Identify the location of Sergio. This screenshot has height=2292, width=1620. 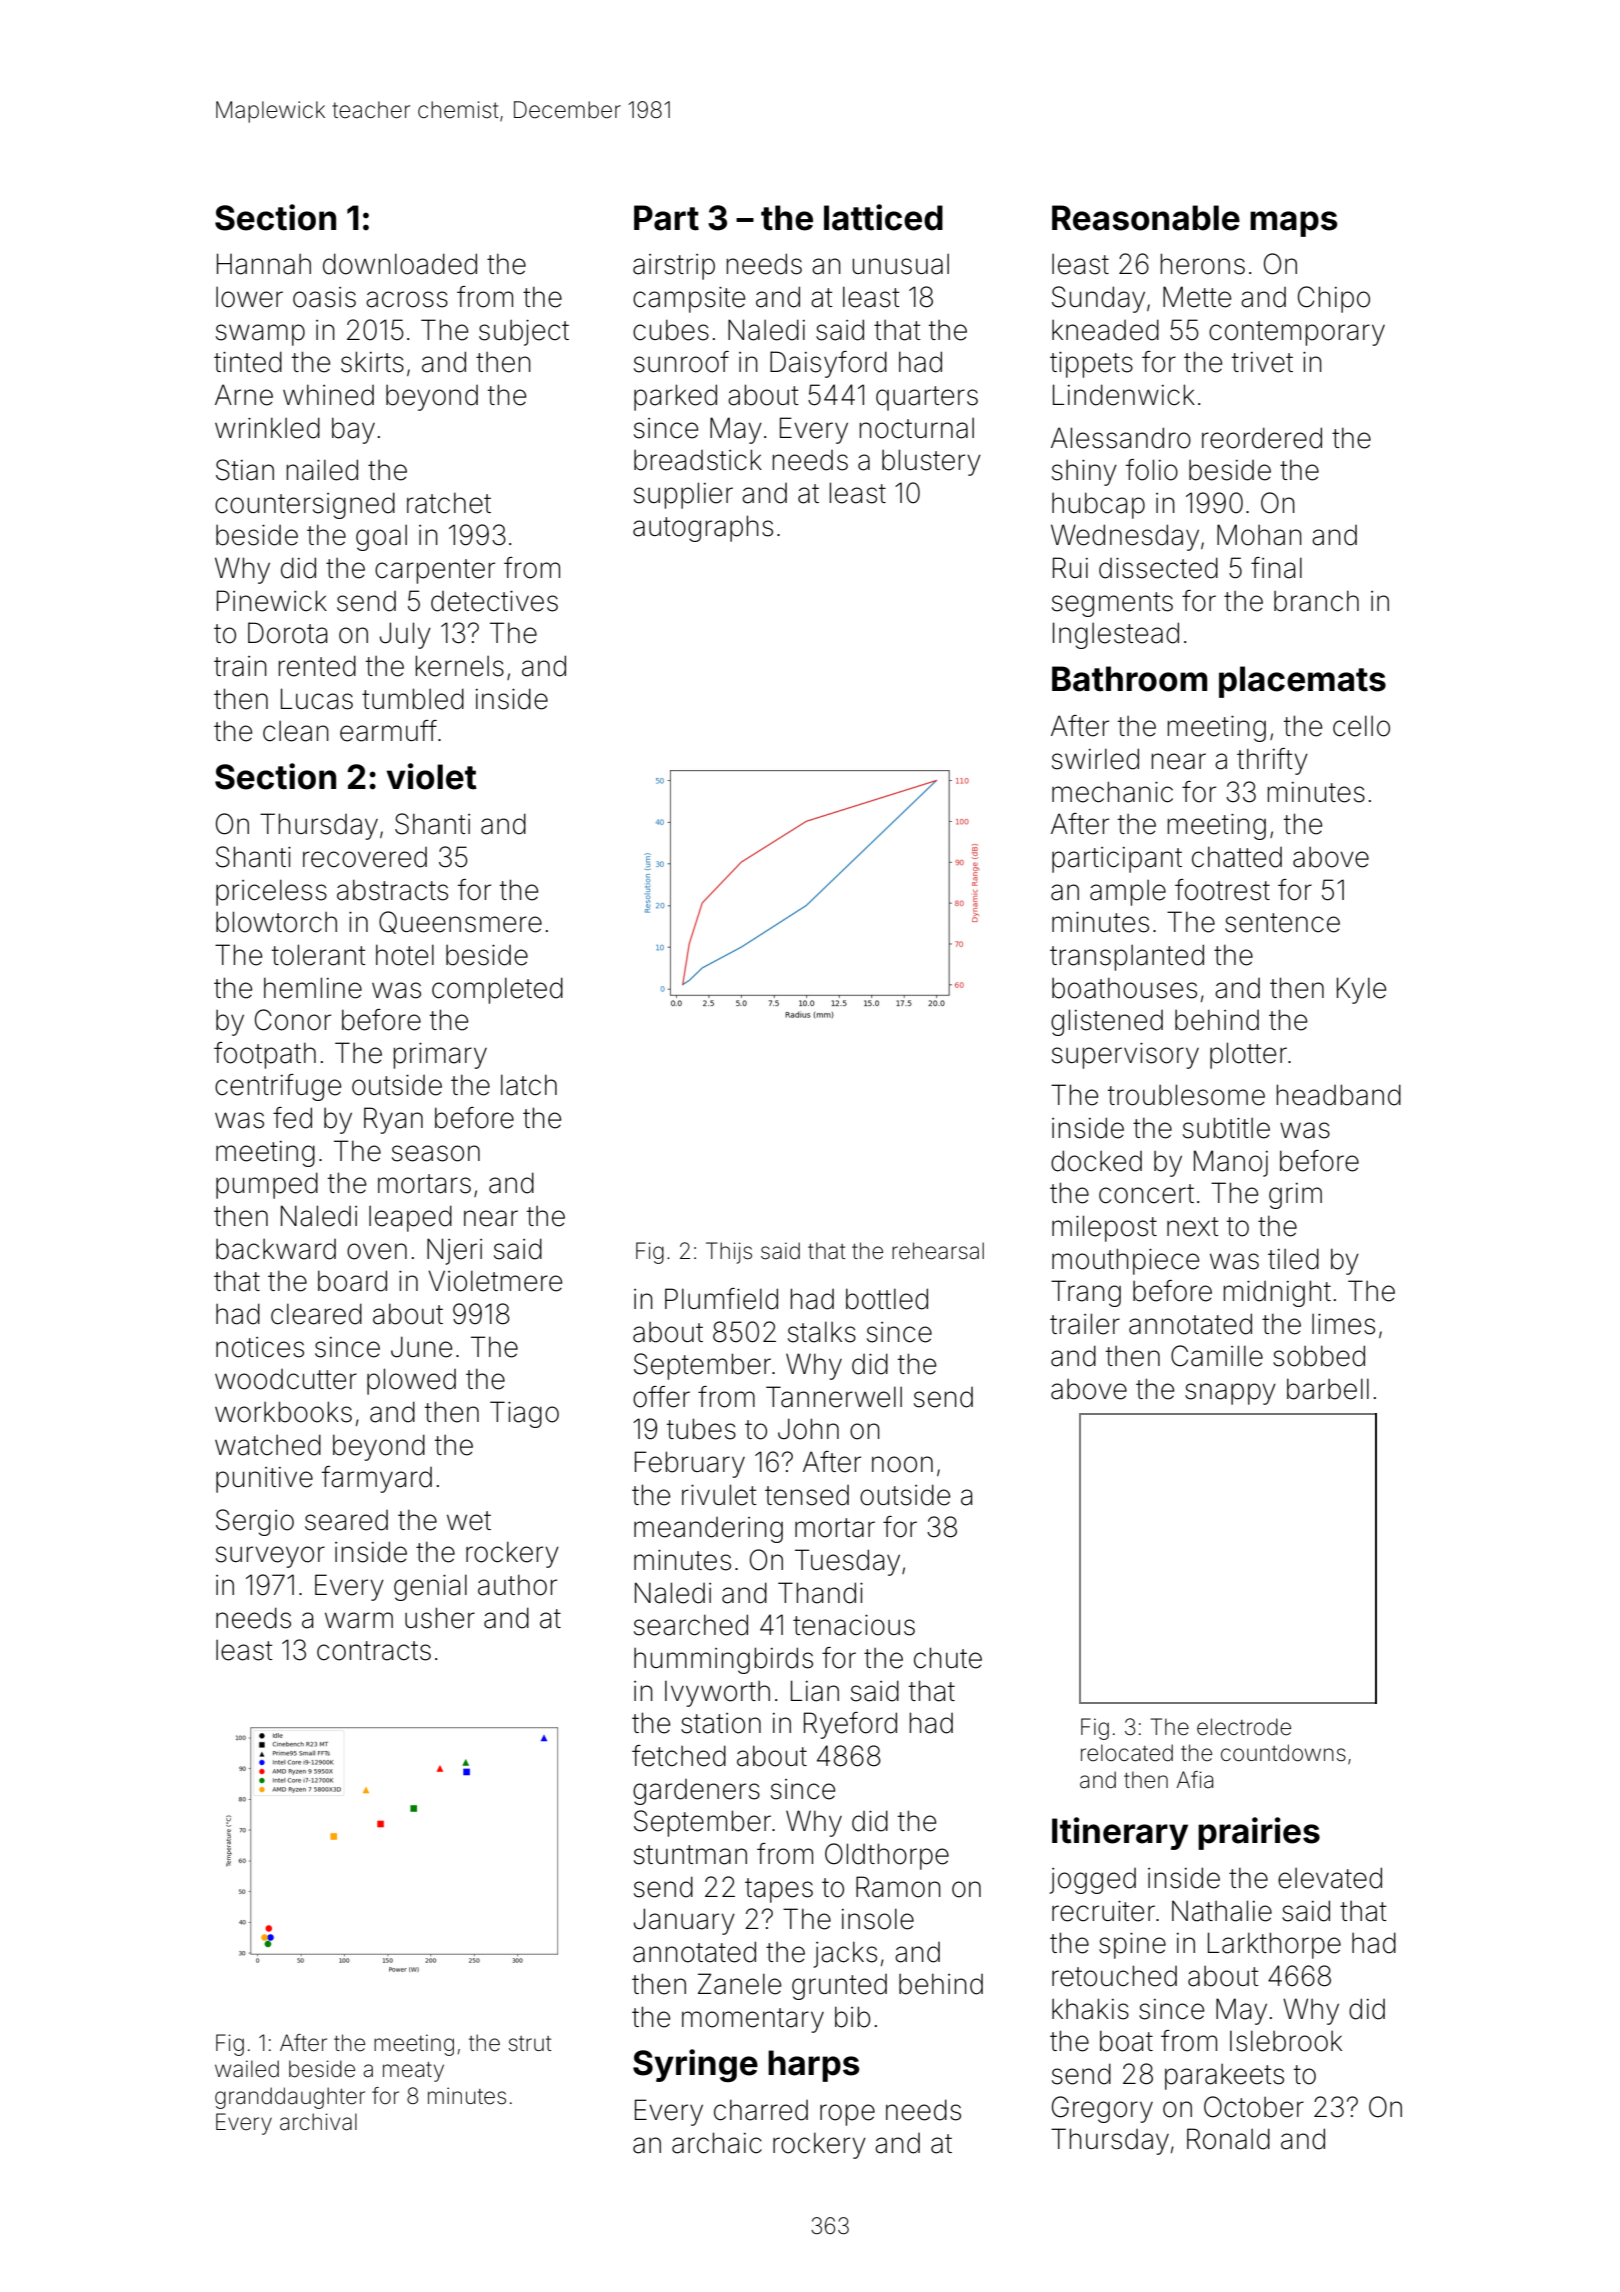
(255, 1522).
